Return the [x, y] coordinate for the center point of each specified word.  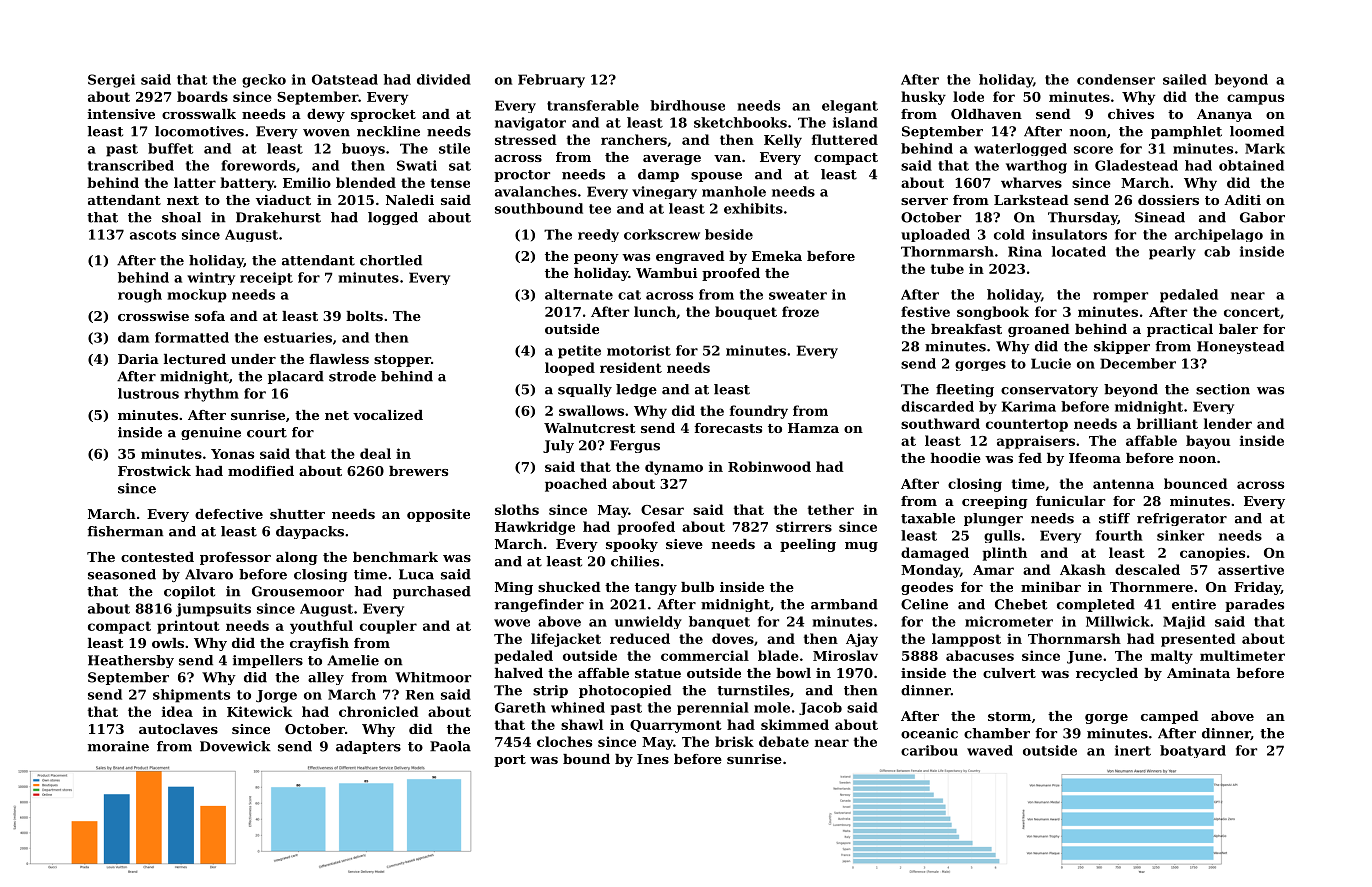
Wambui [666, 273]
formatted [192, 337]
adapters [368, 747]
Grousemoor [298, 591]
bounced [1196, 483]
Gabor [1262, 217]
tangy [656, 589]
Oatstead [345, 79]
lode [968, 96]
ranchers [634, 139]
